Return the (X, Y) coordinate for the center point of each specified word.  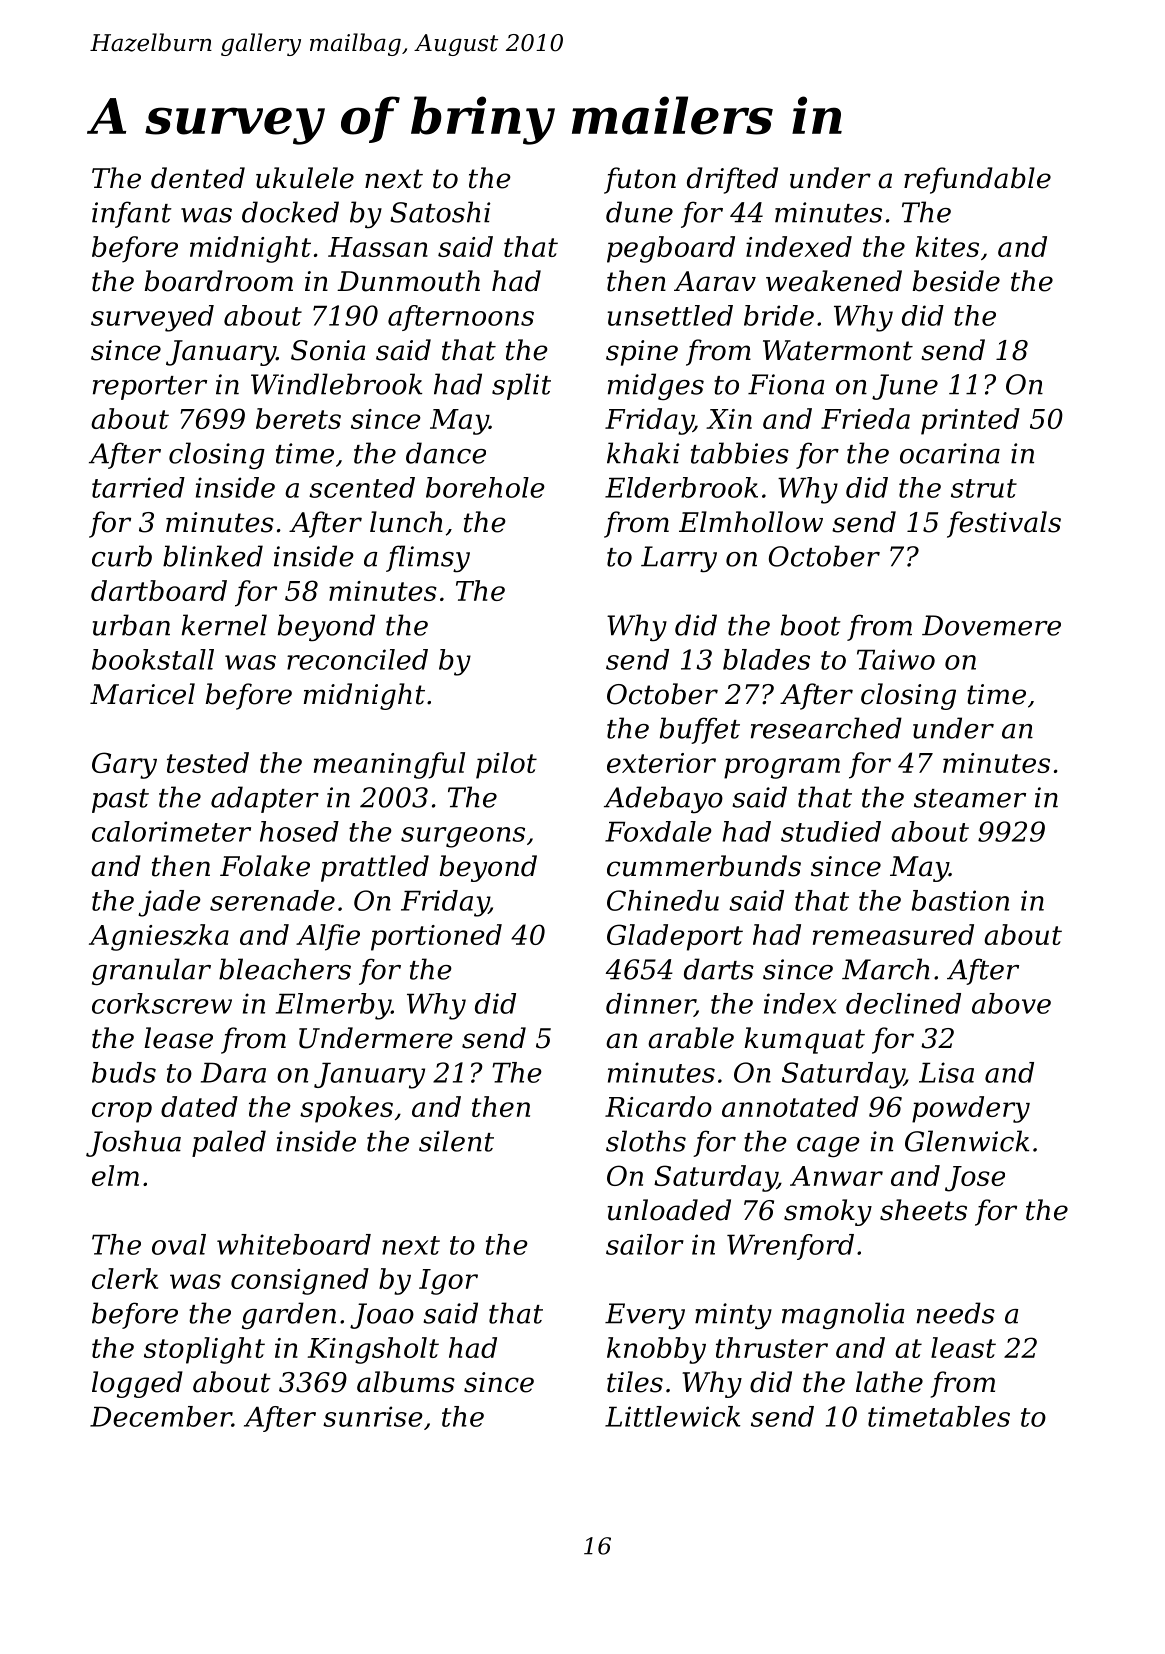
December (161, 1416)
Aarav (715, 281)
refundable (977, 180)
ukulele (305, 178)
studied (831, 831)
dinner (650, 1004)
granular (151, 971)
